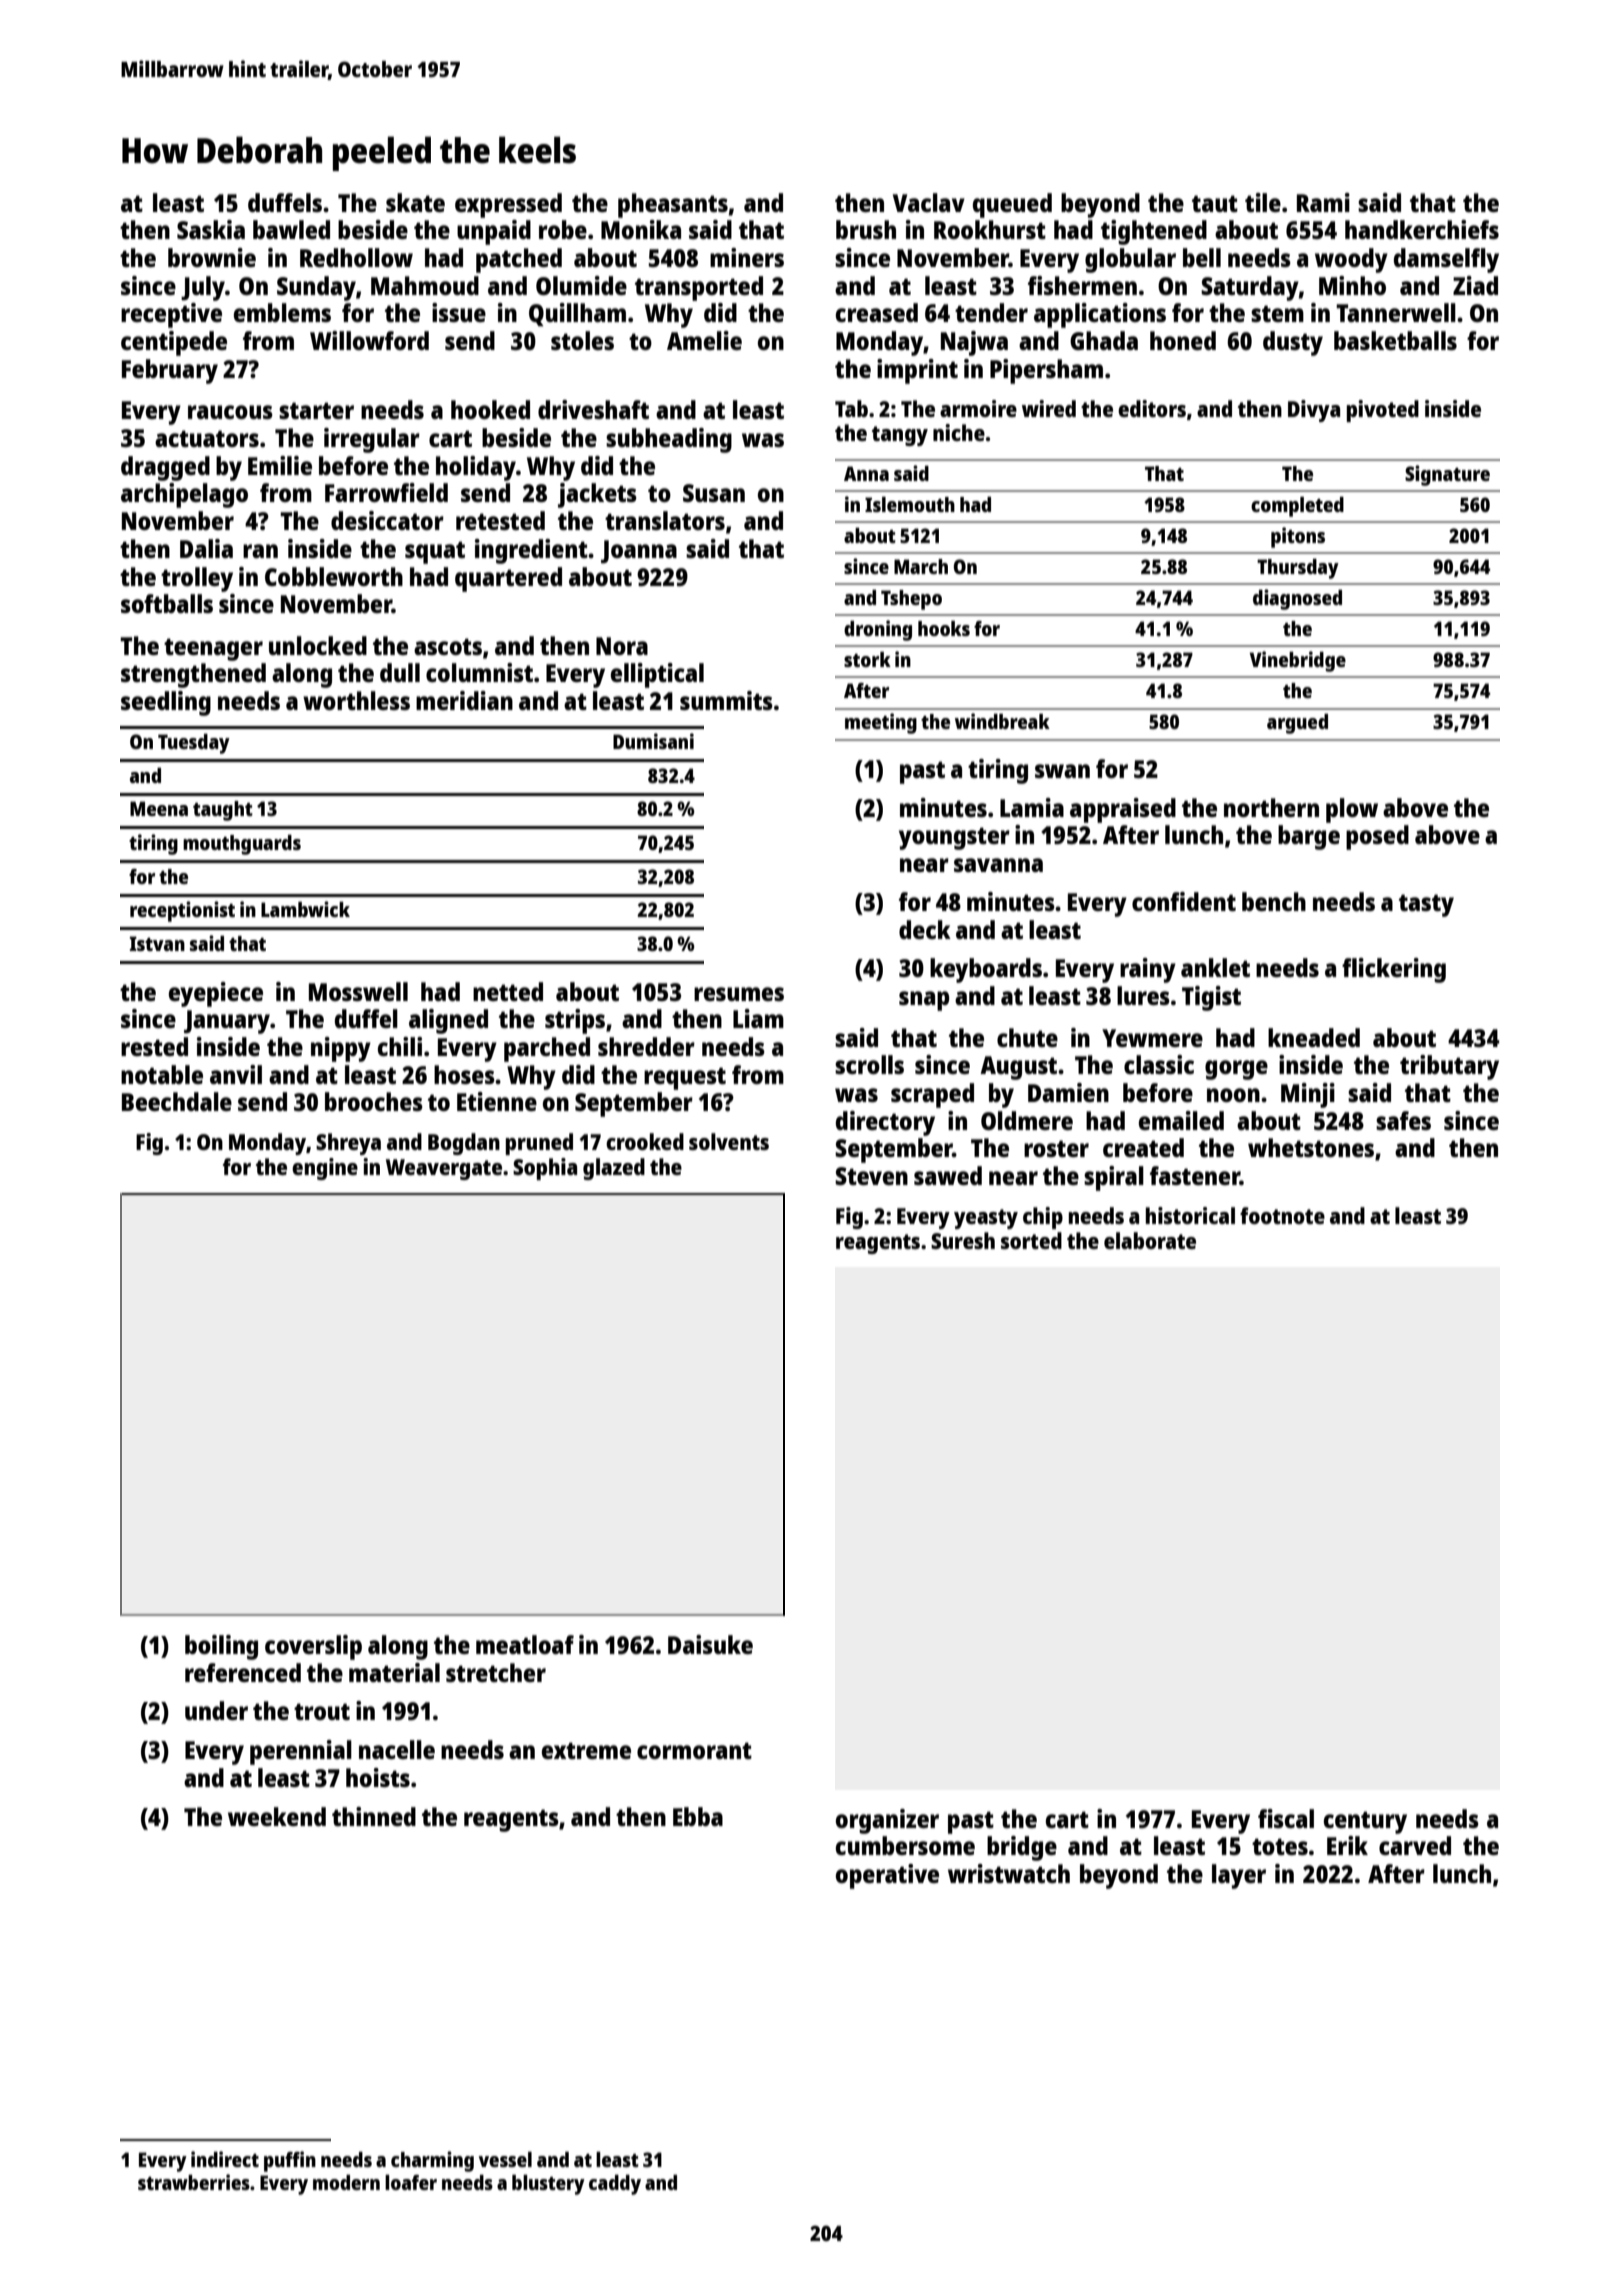 The image size is (1620, 2292). What do you see at coordinates (1150, 1240) in the document?
I see `elaborate` at bounding box center [1150, 1240].
